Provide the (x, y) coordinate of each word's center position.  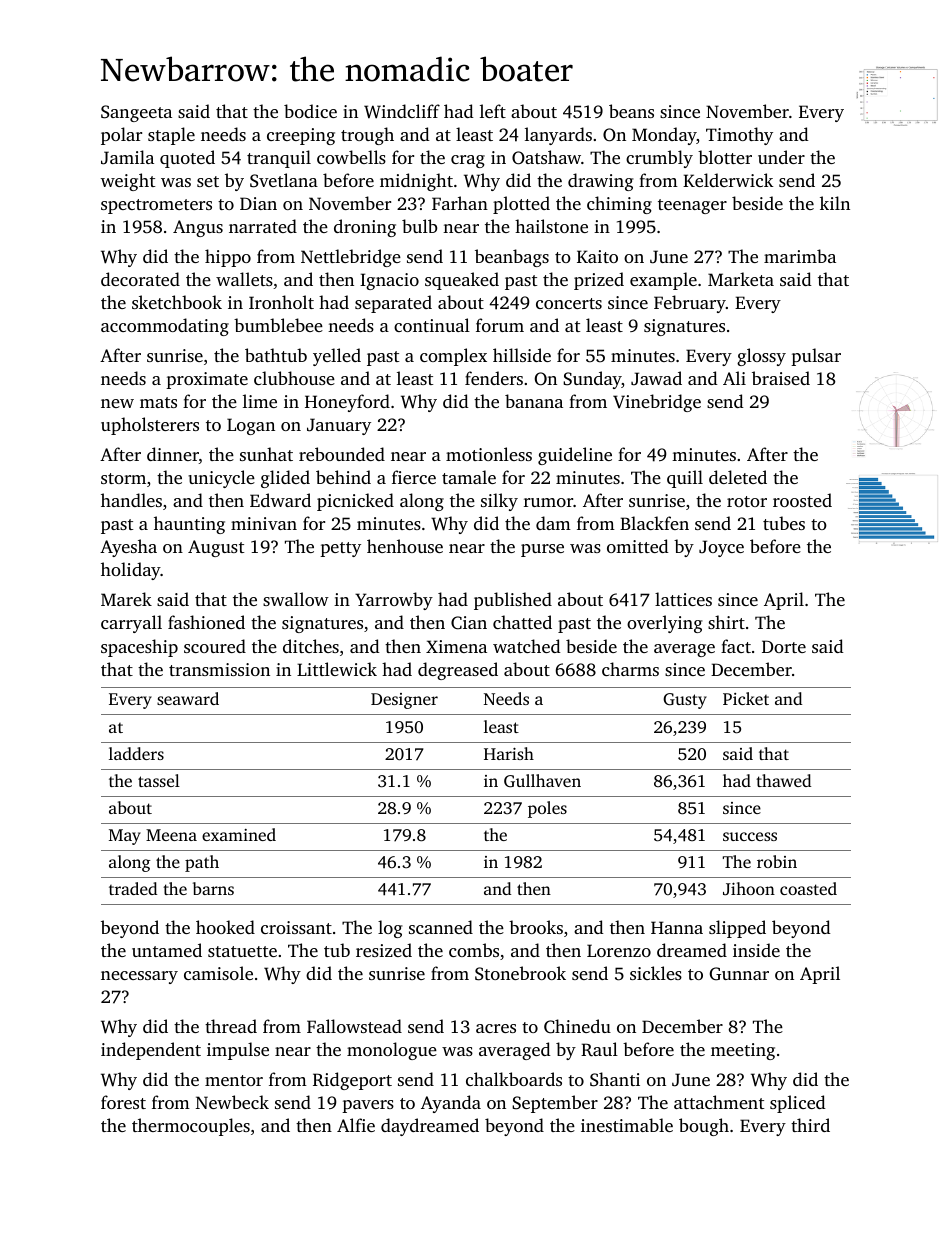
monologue (392, 1051)
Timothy (739, 136)
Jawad (656, 378)
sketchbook (177, 302)
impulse (238, 1051)
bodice (310, 111)
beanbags (512, 258)
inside (756, 950)
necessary (139, 977)
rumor (548, 502)
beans (631, 111)
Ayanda (451, 1104)
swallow (296, 599)
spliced (798, 1104)
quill (685, 479)
